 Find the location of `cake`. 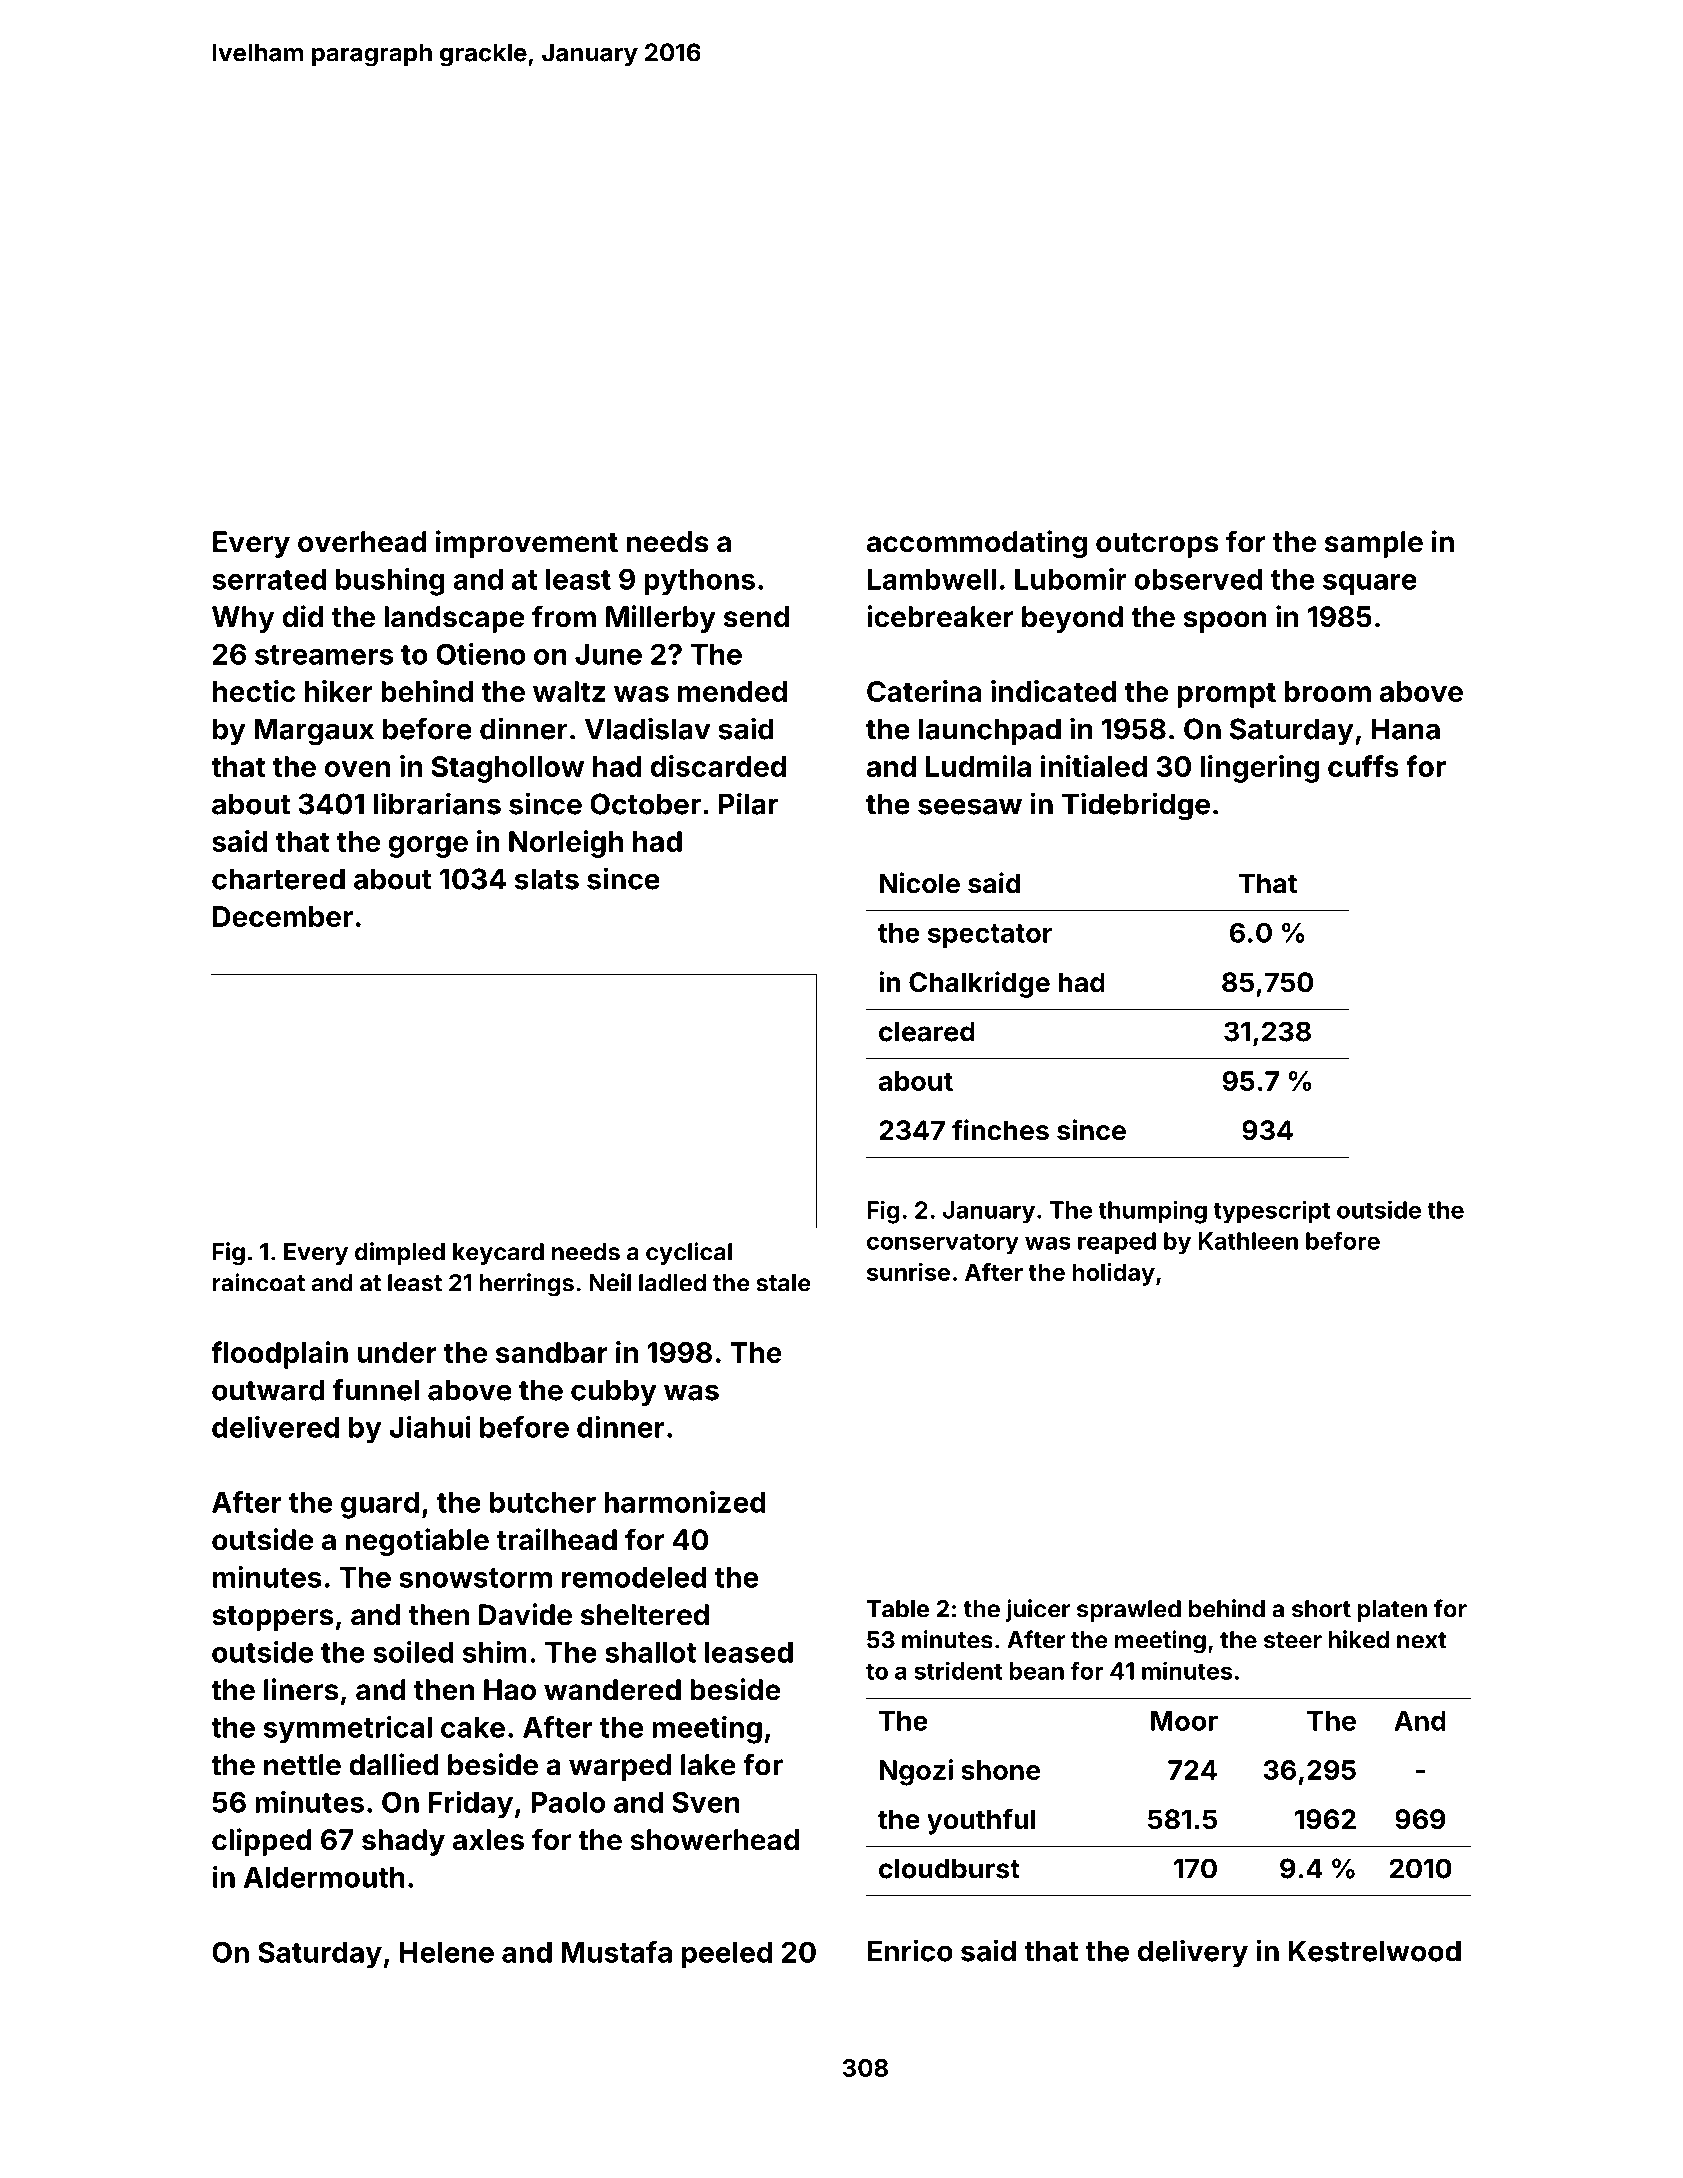

cake is located at coordinates (473, 1727).
